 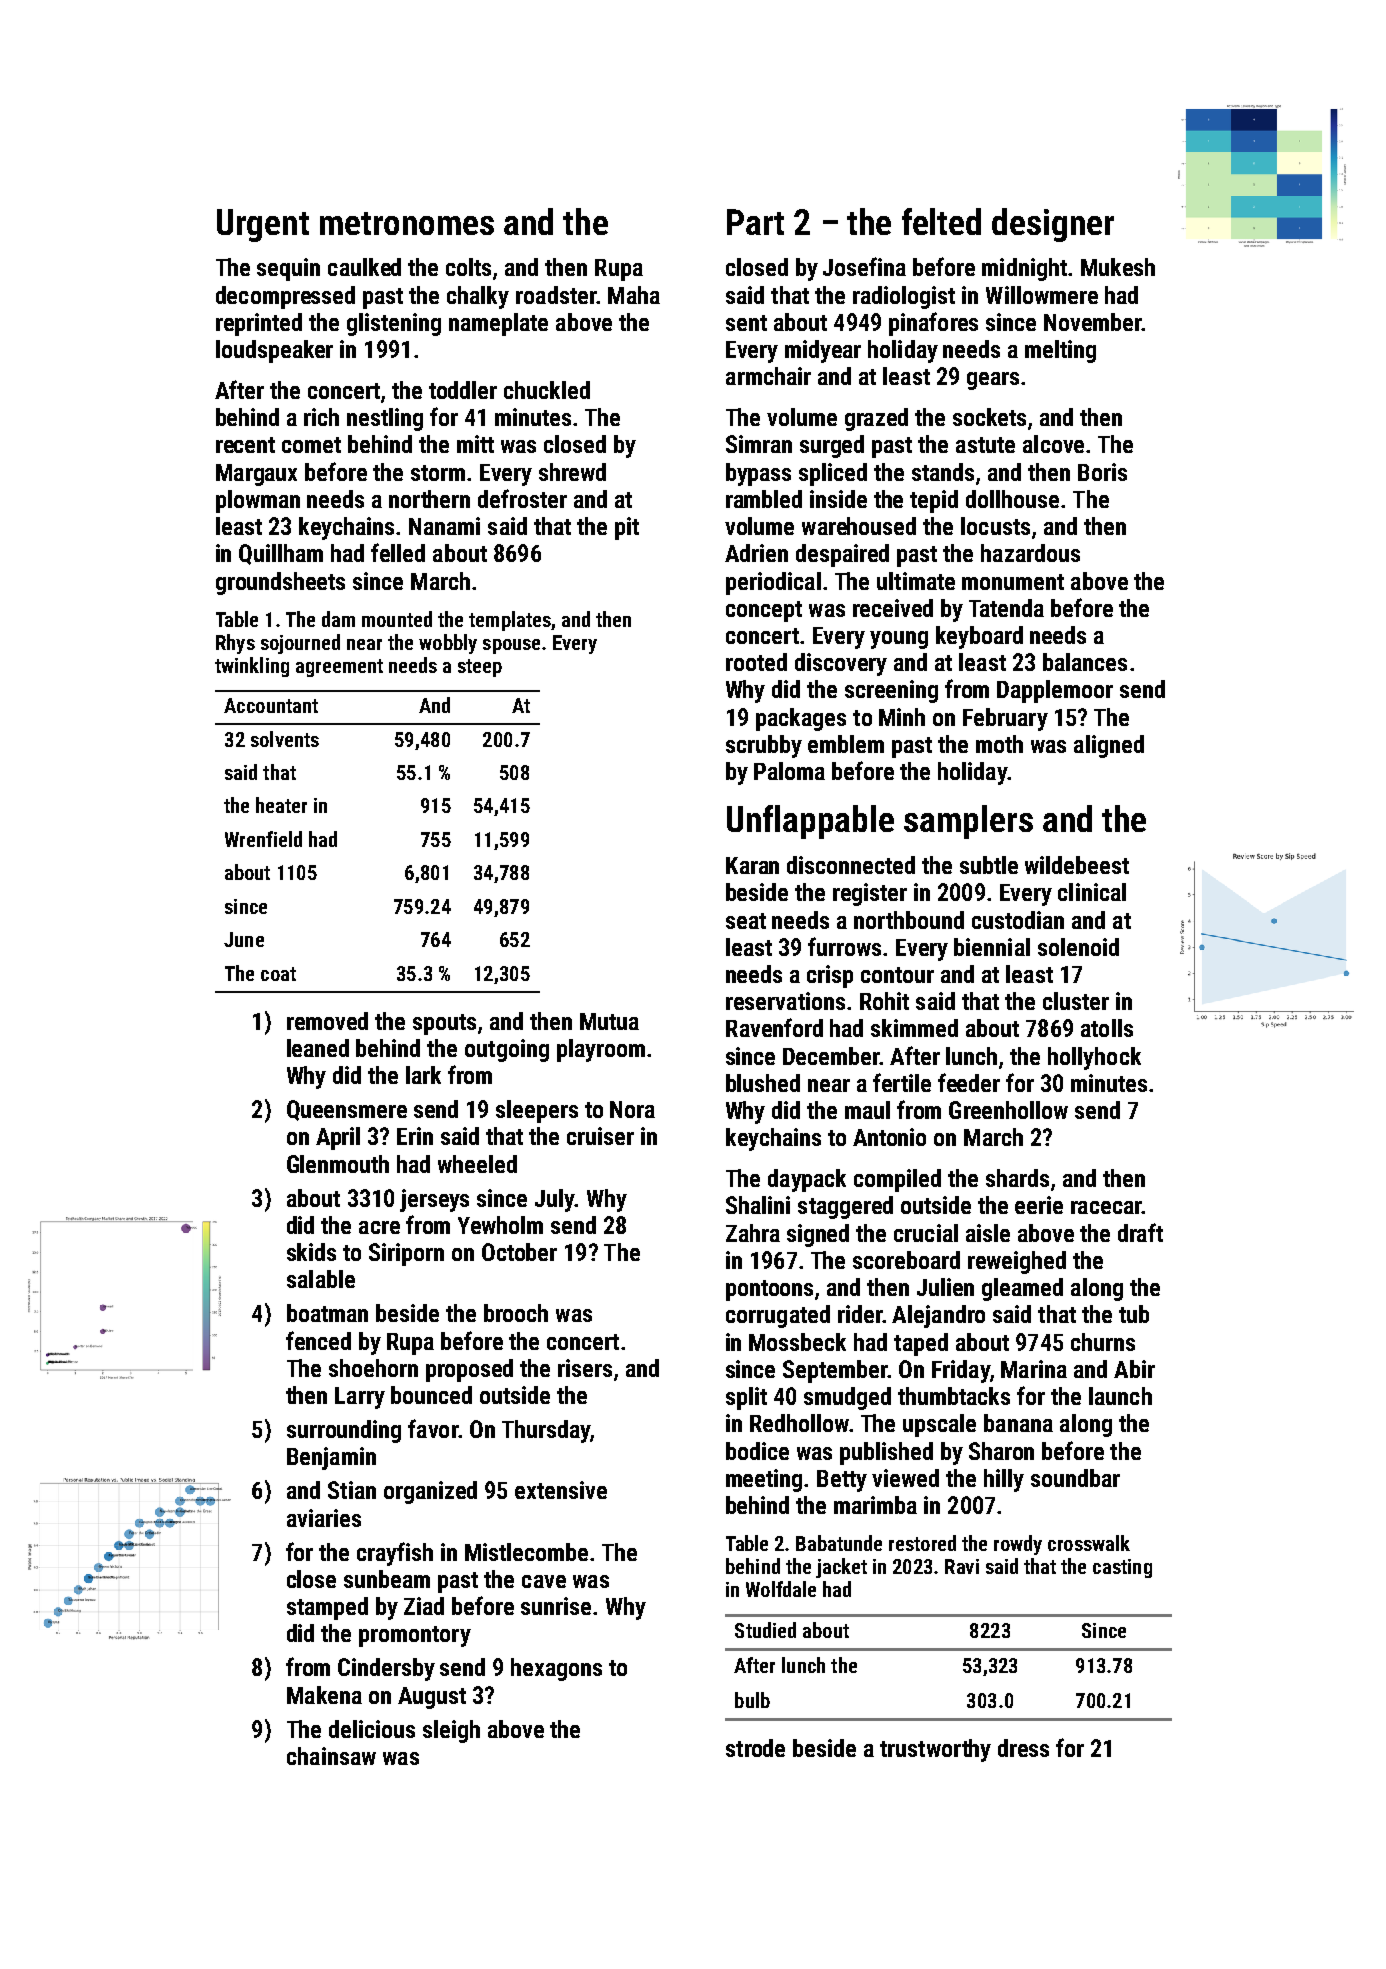 I want to click on strode, so click(x=755, y=1748).
